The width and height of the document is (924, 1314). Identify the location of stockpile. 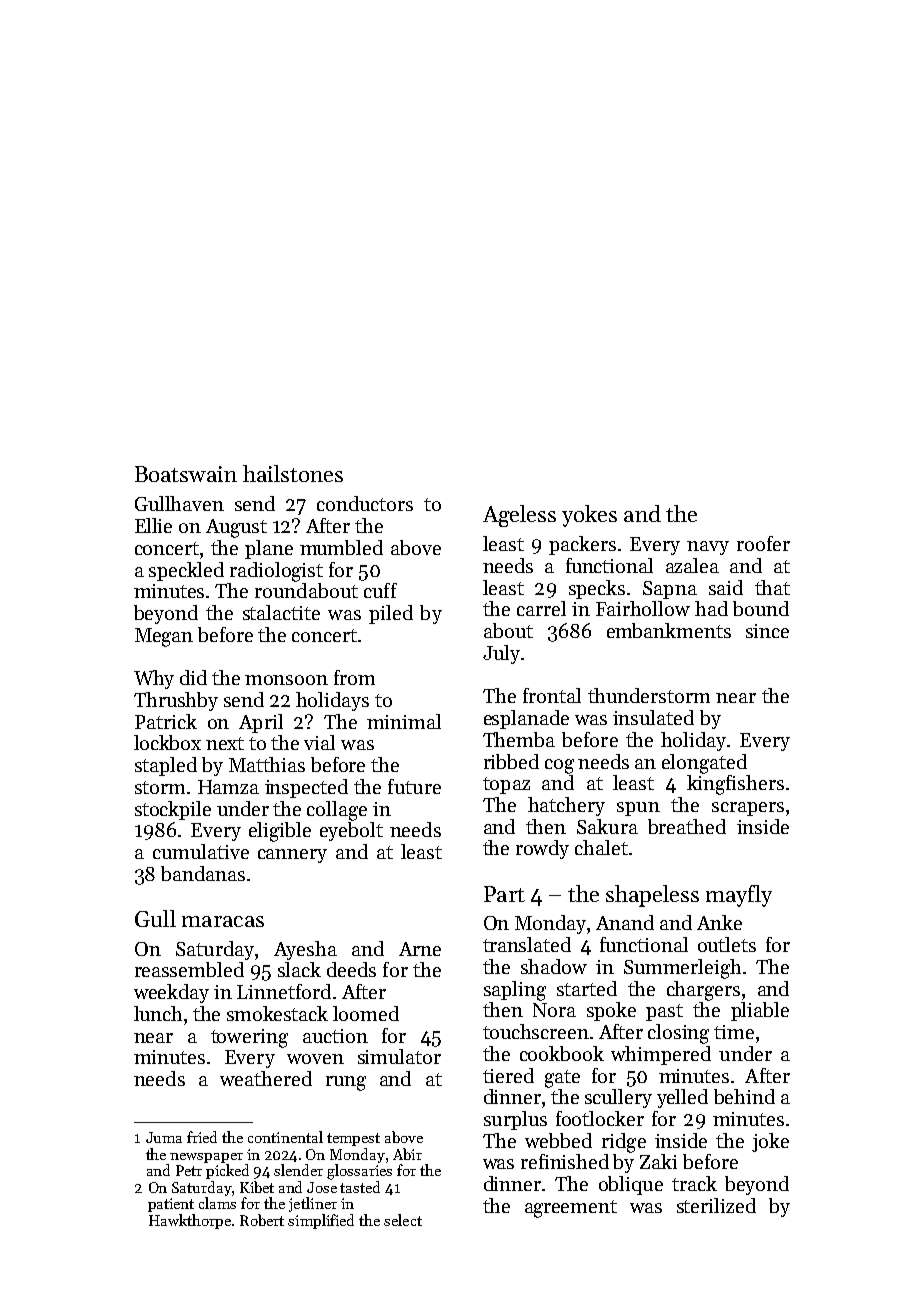
(173, 810).
